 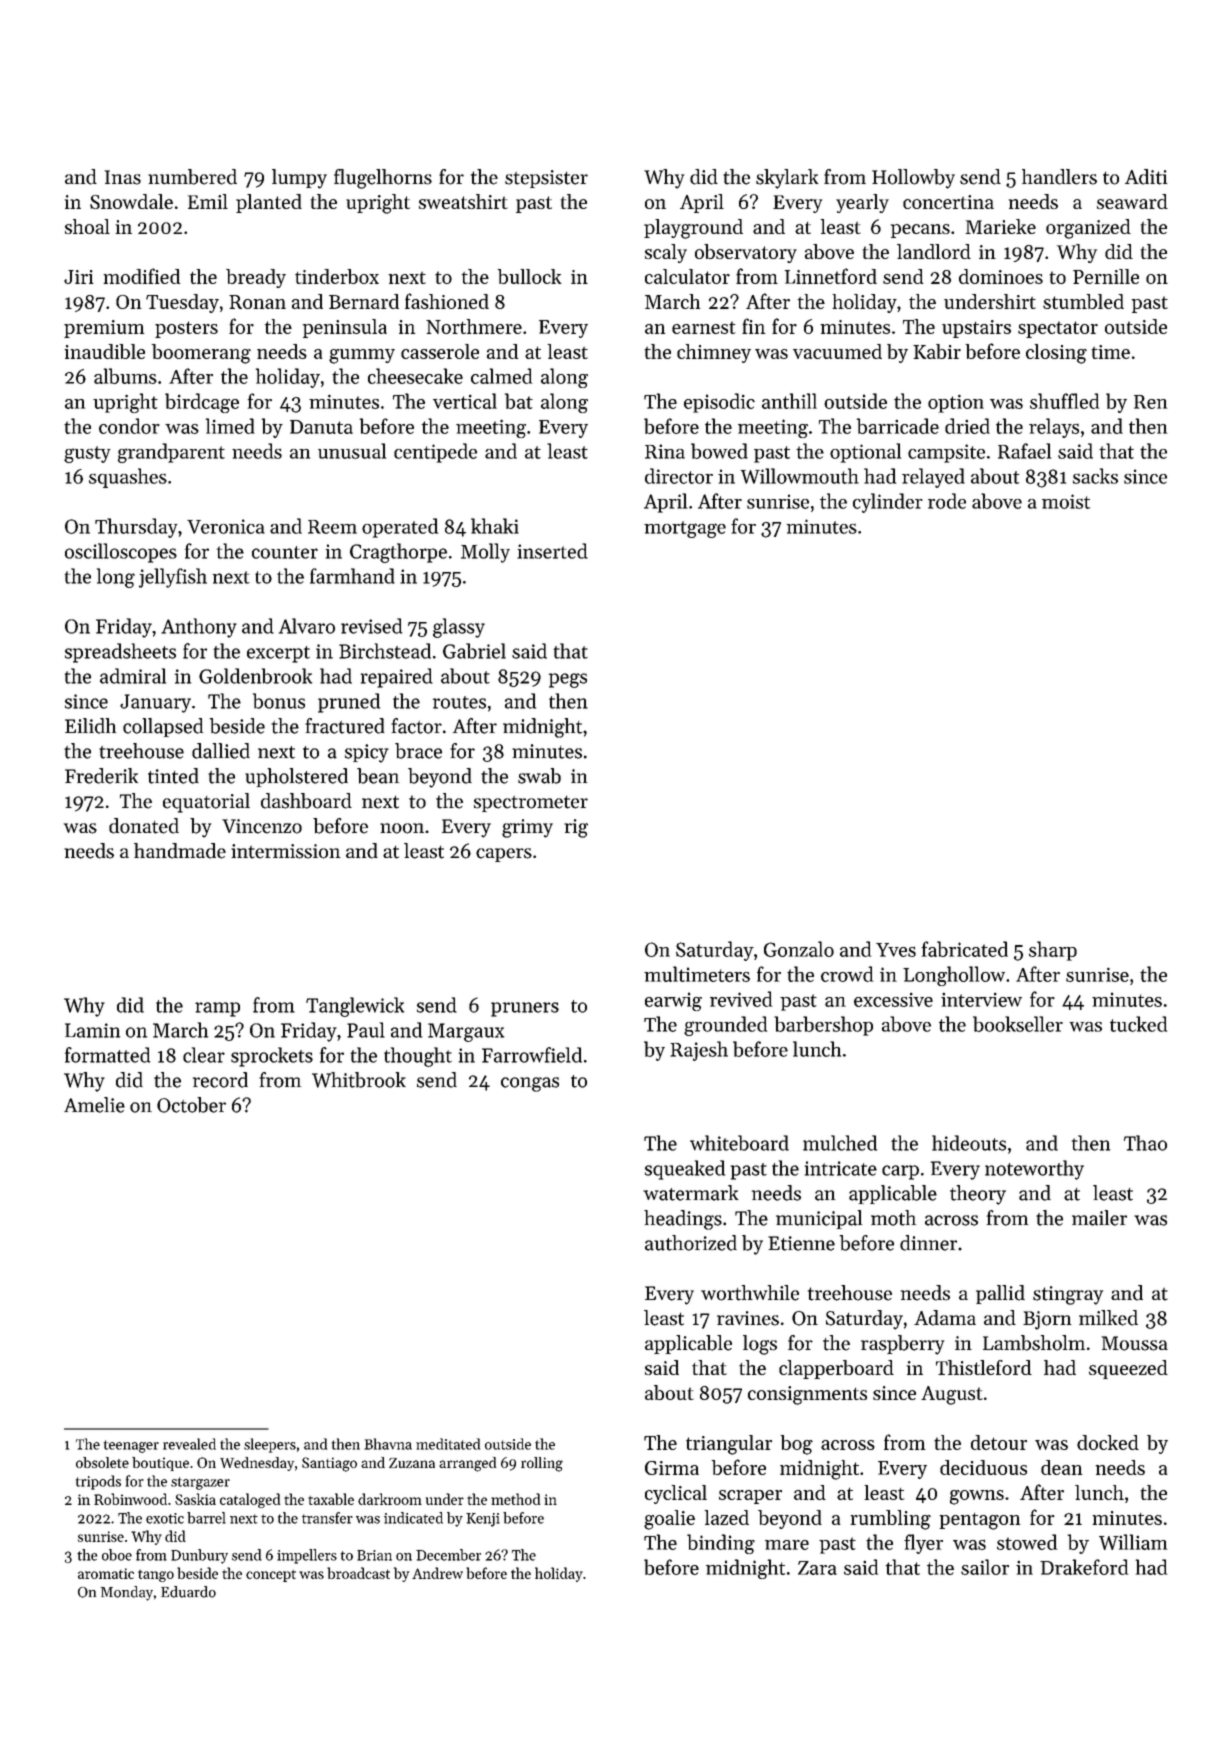 I want to click on October, so click(x=191, y=1105).
